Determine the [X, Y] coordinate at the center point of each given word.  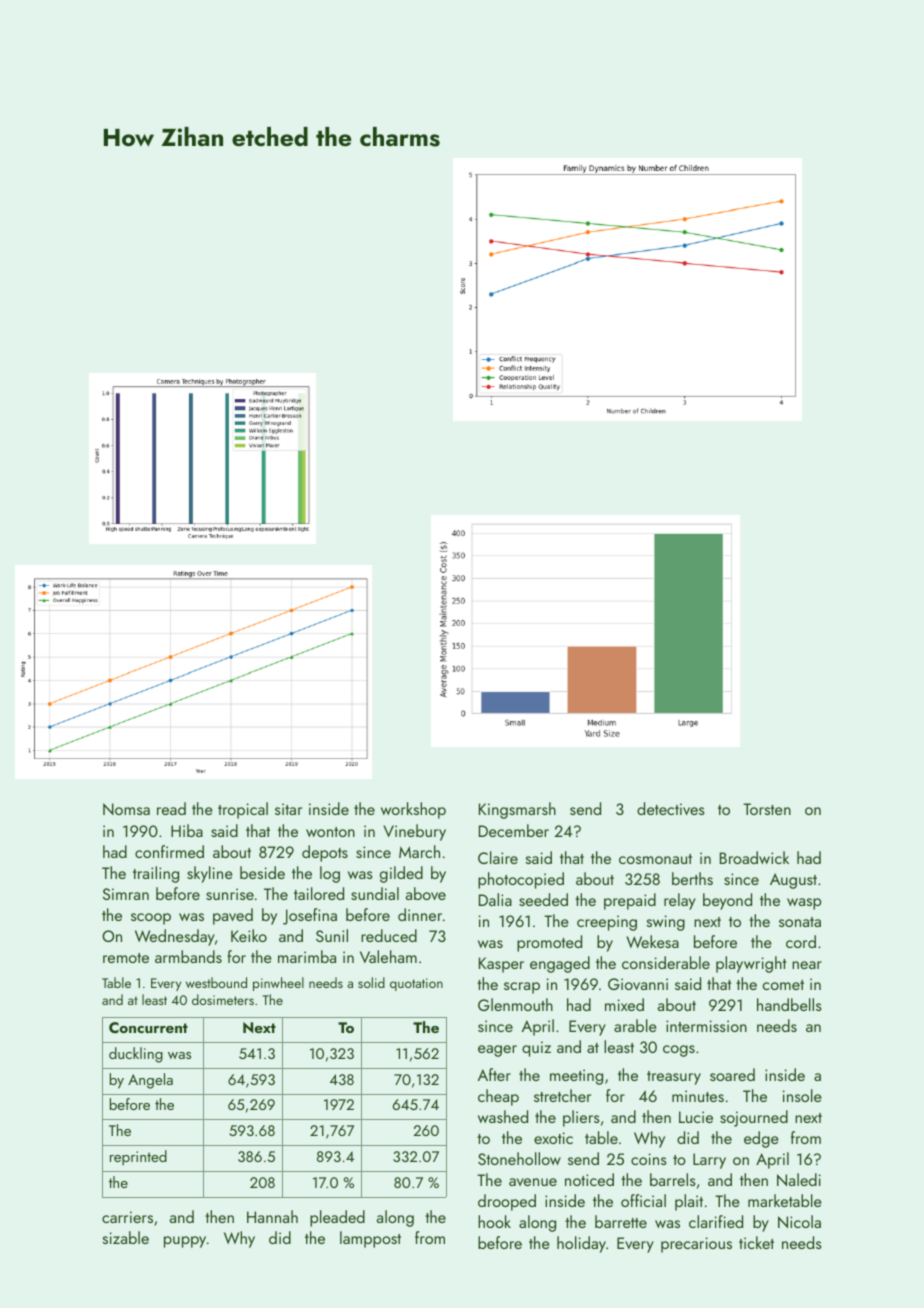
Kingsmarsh [517, 810]
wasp [804, 904]
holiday [581, 1244]
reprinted [138, 1158]
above [426, 893]
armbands [188, 956]
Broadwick [754, 857]
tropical [243, 810]
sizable [126, 1237]
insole [802, 1095]
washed [503, 1116]
